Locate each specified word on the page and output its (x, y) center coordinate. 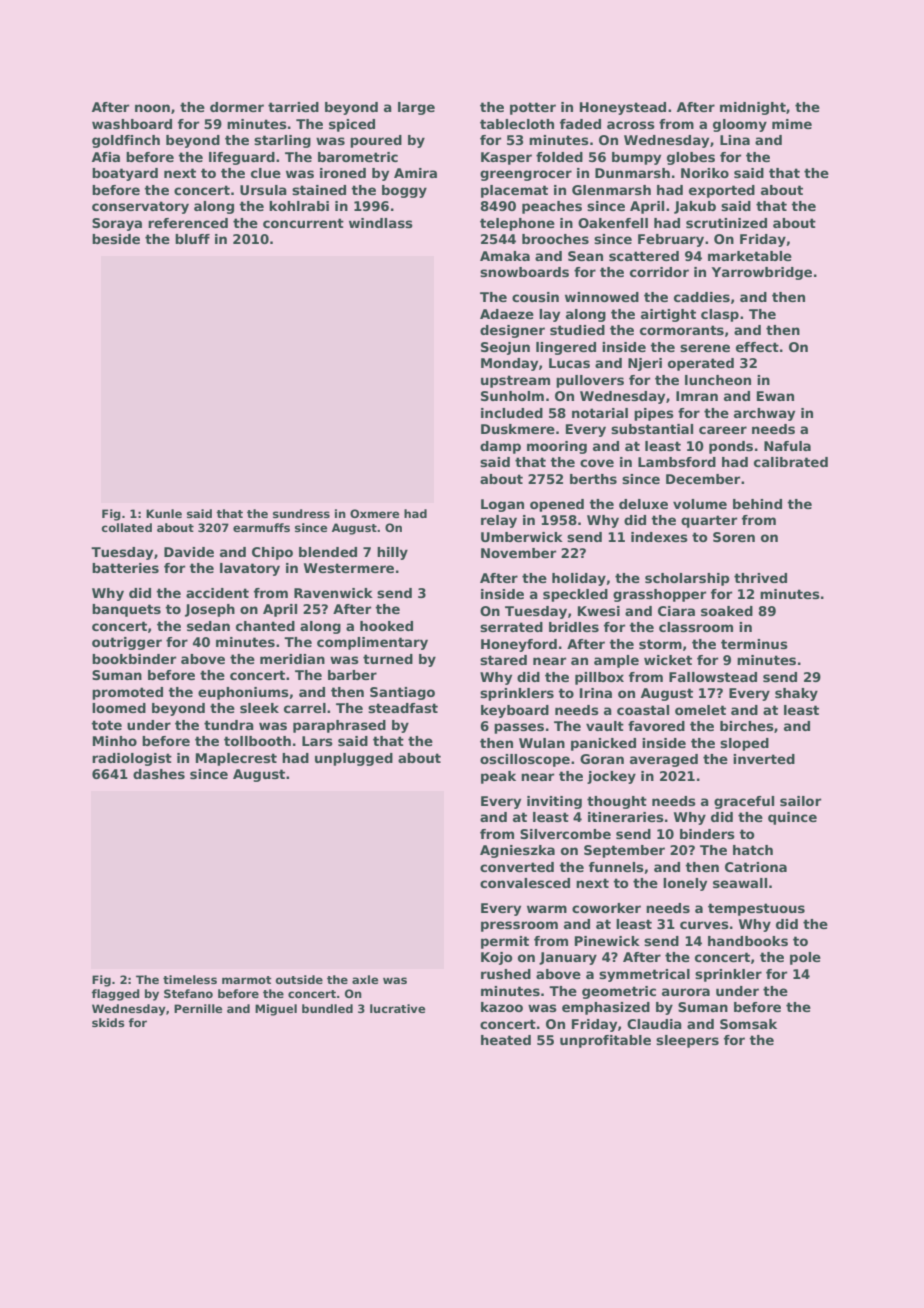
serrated (511, 627)
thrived (760, 578)
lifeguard (242, 158)
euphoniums (243, 693)
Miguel (276, 1010)
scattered (644, 256)
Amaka (505, 256)
